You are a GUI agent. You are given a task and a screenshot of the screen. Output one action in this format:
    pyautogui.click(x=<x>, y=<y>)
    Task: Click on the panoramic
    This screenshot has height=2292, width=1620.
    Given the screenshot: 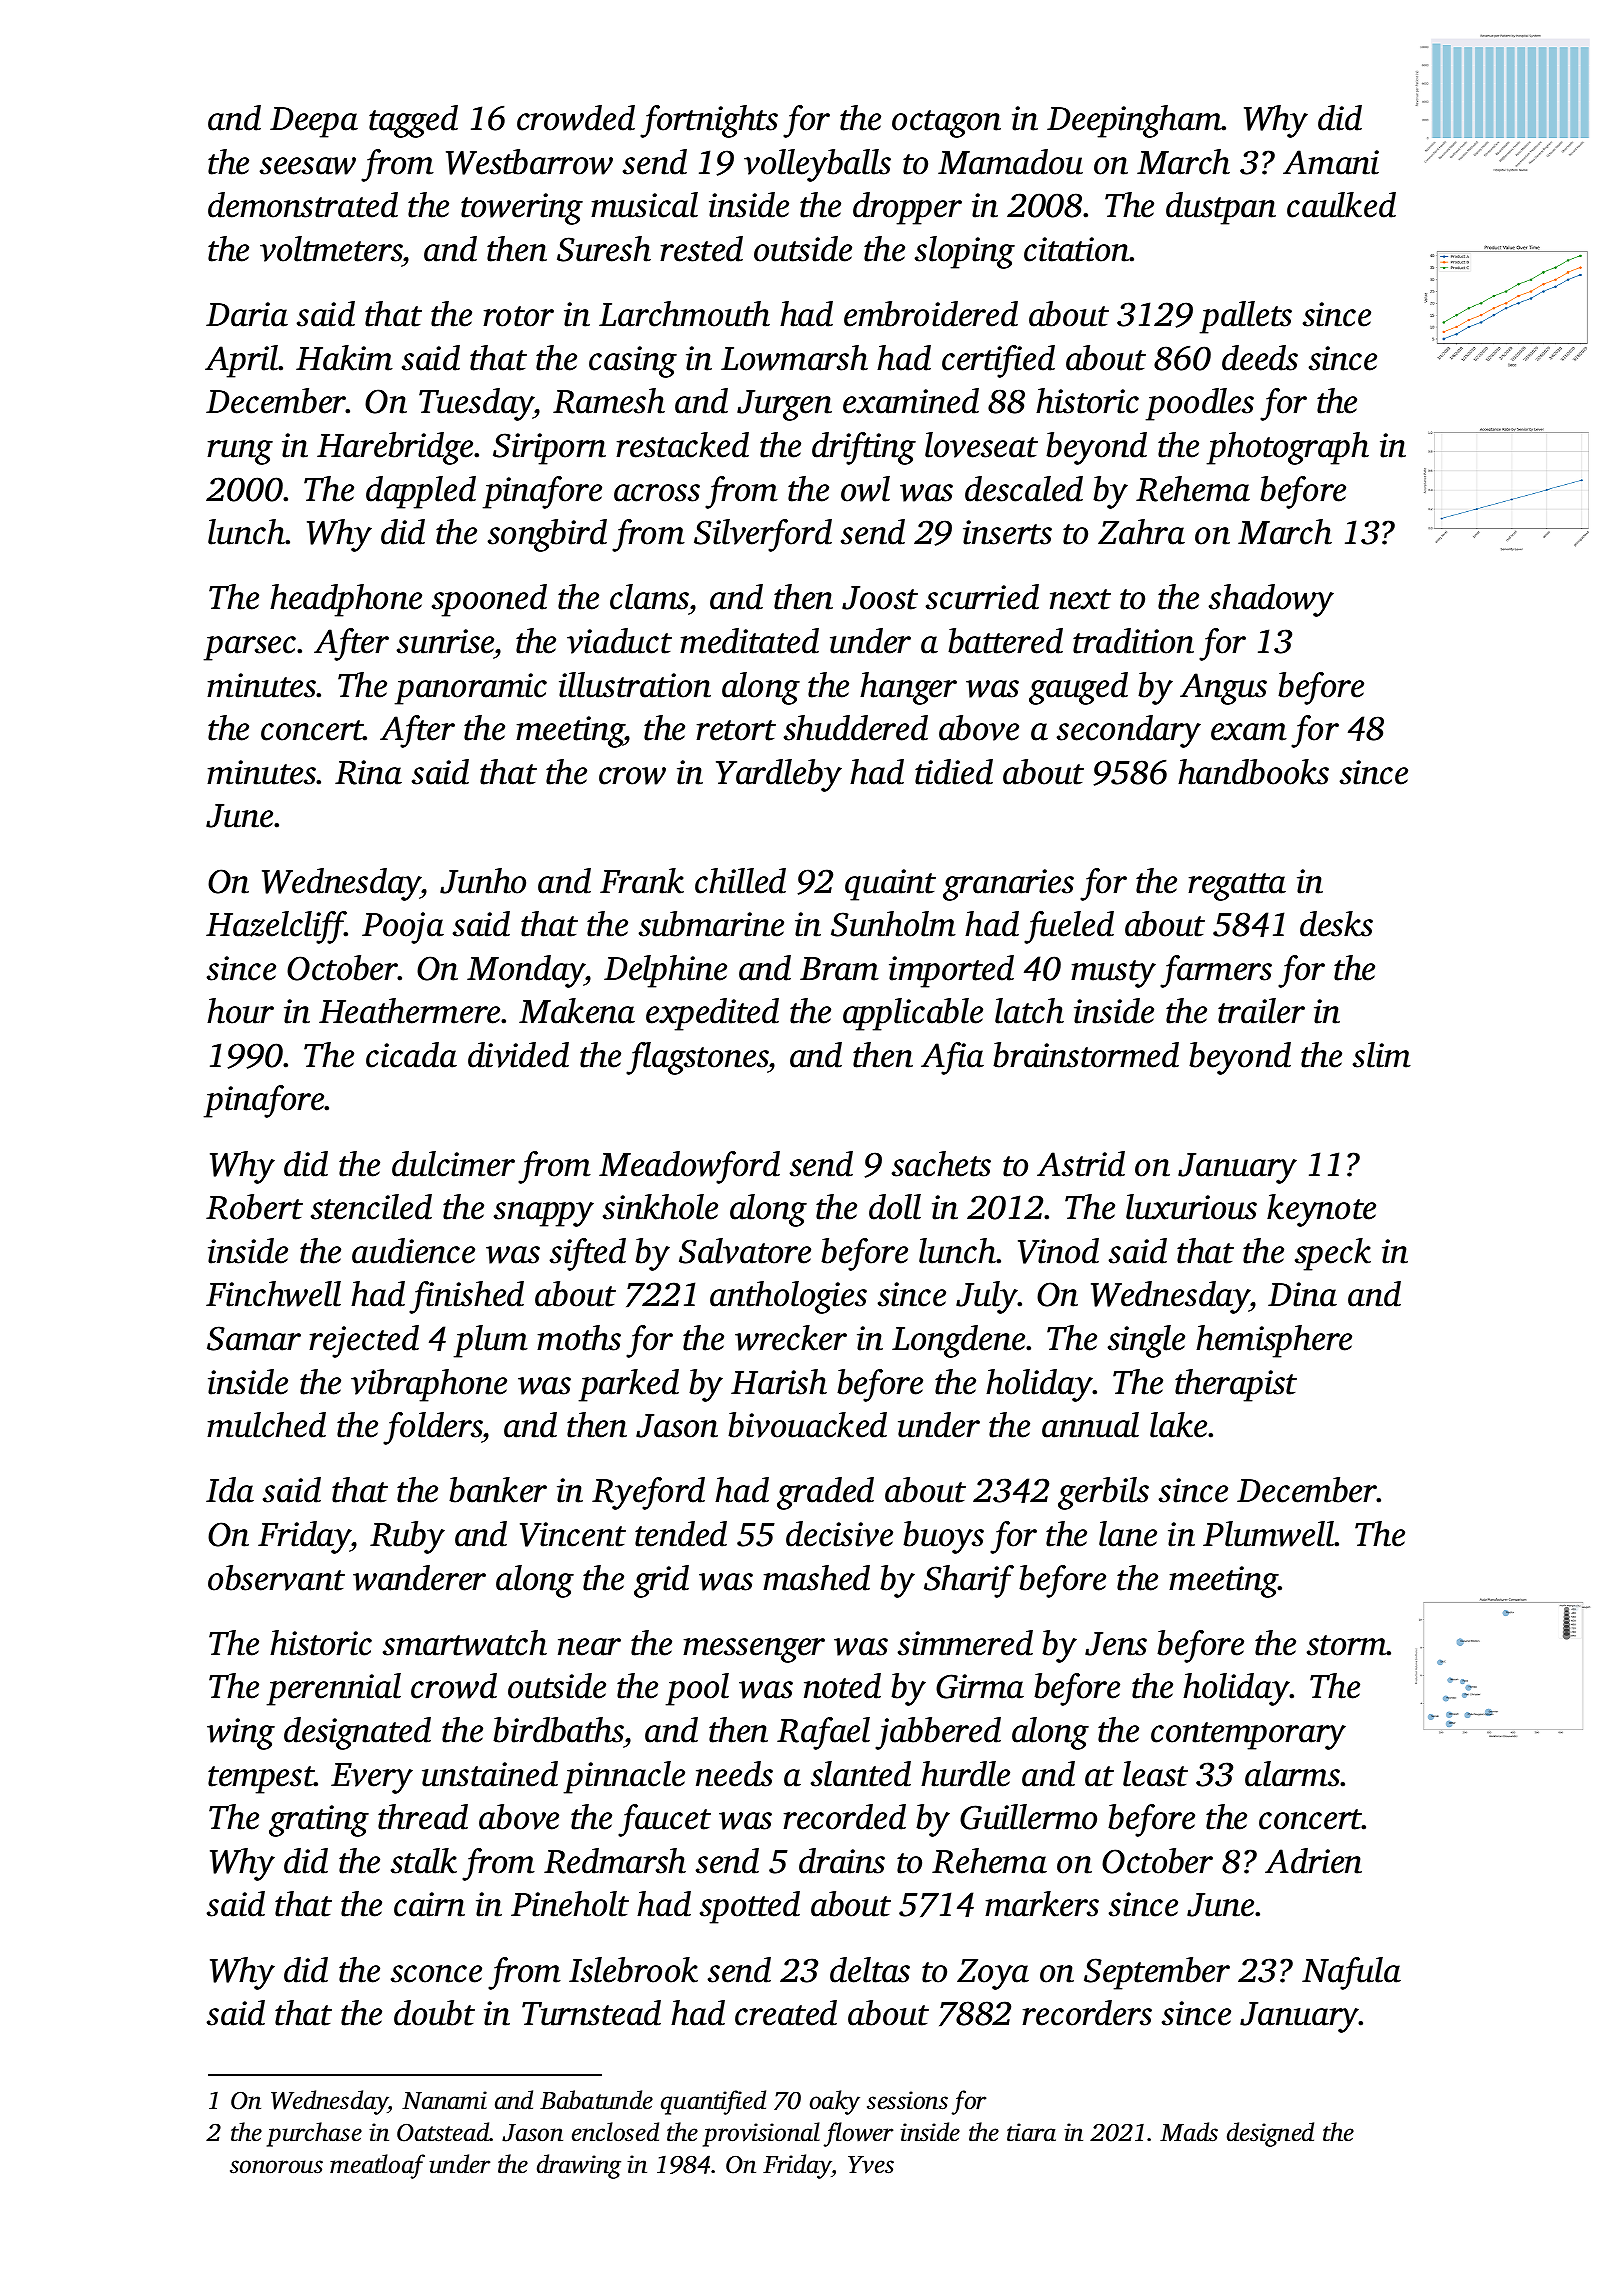 What is the action you would take?
    pyautogui.click(x=471, y=689)
